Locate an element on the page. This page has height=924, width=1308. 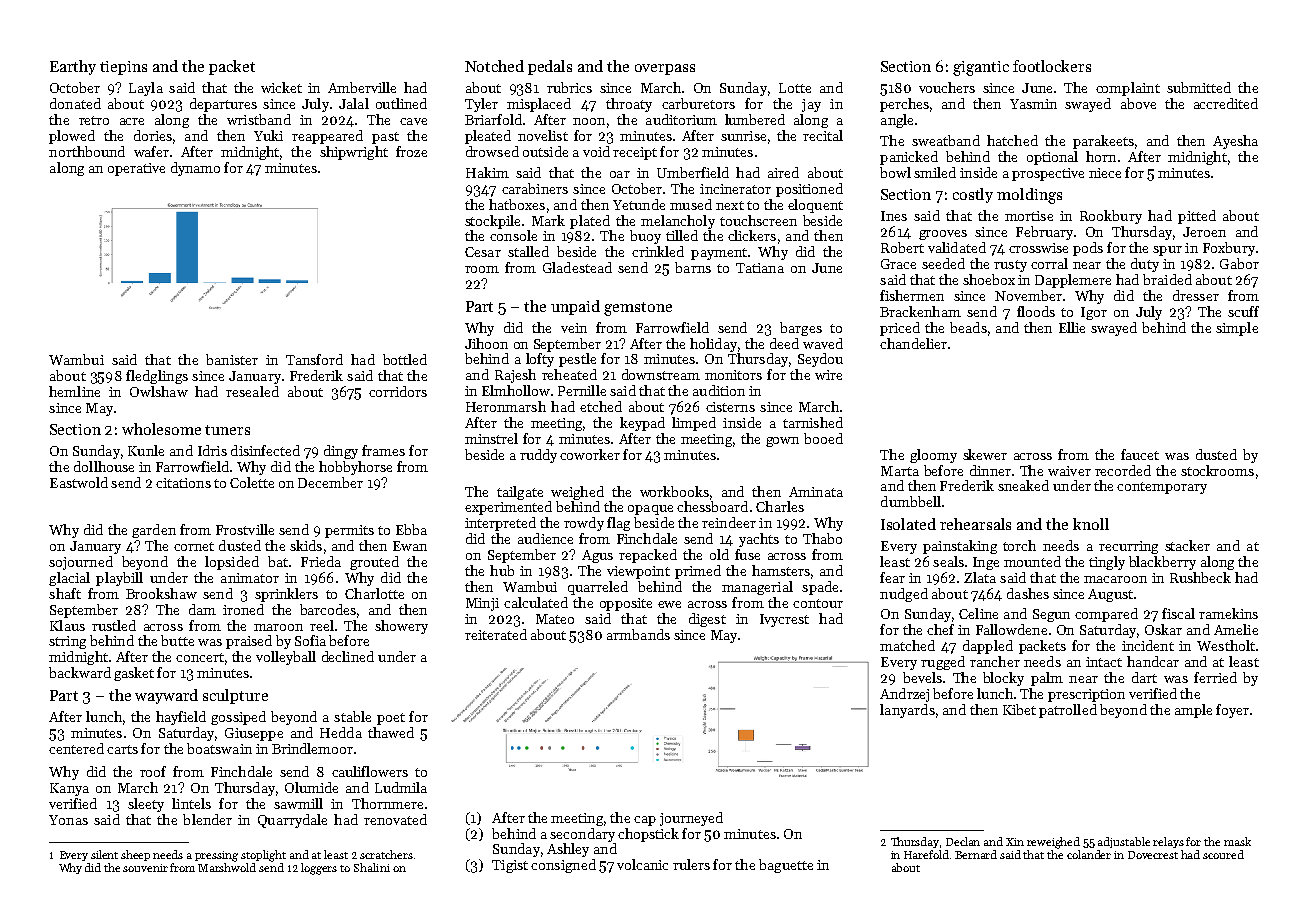
banister is located at coordinates (232, 359).
